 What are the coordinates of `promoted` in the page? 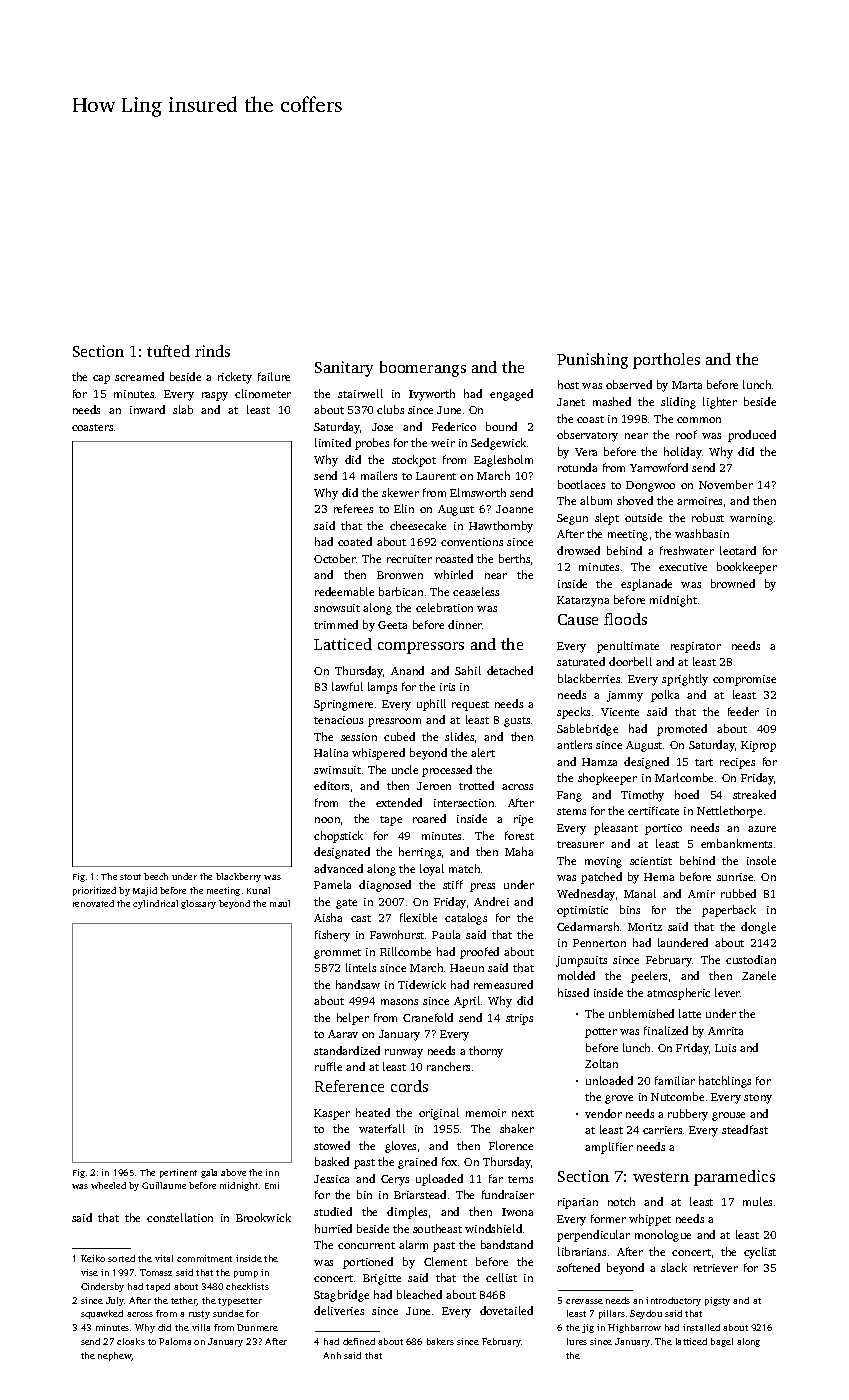 It's located at (682, 730).
